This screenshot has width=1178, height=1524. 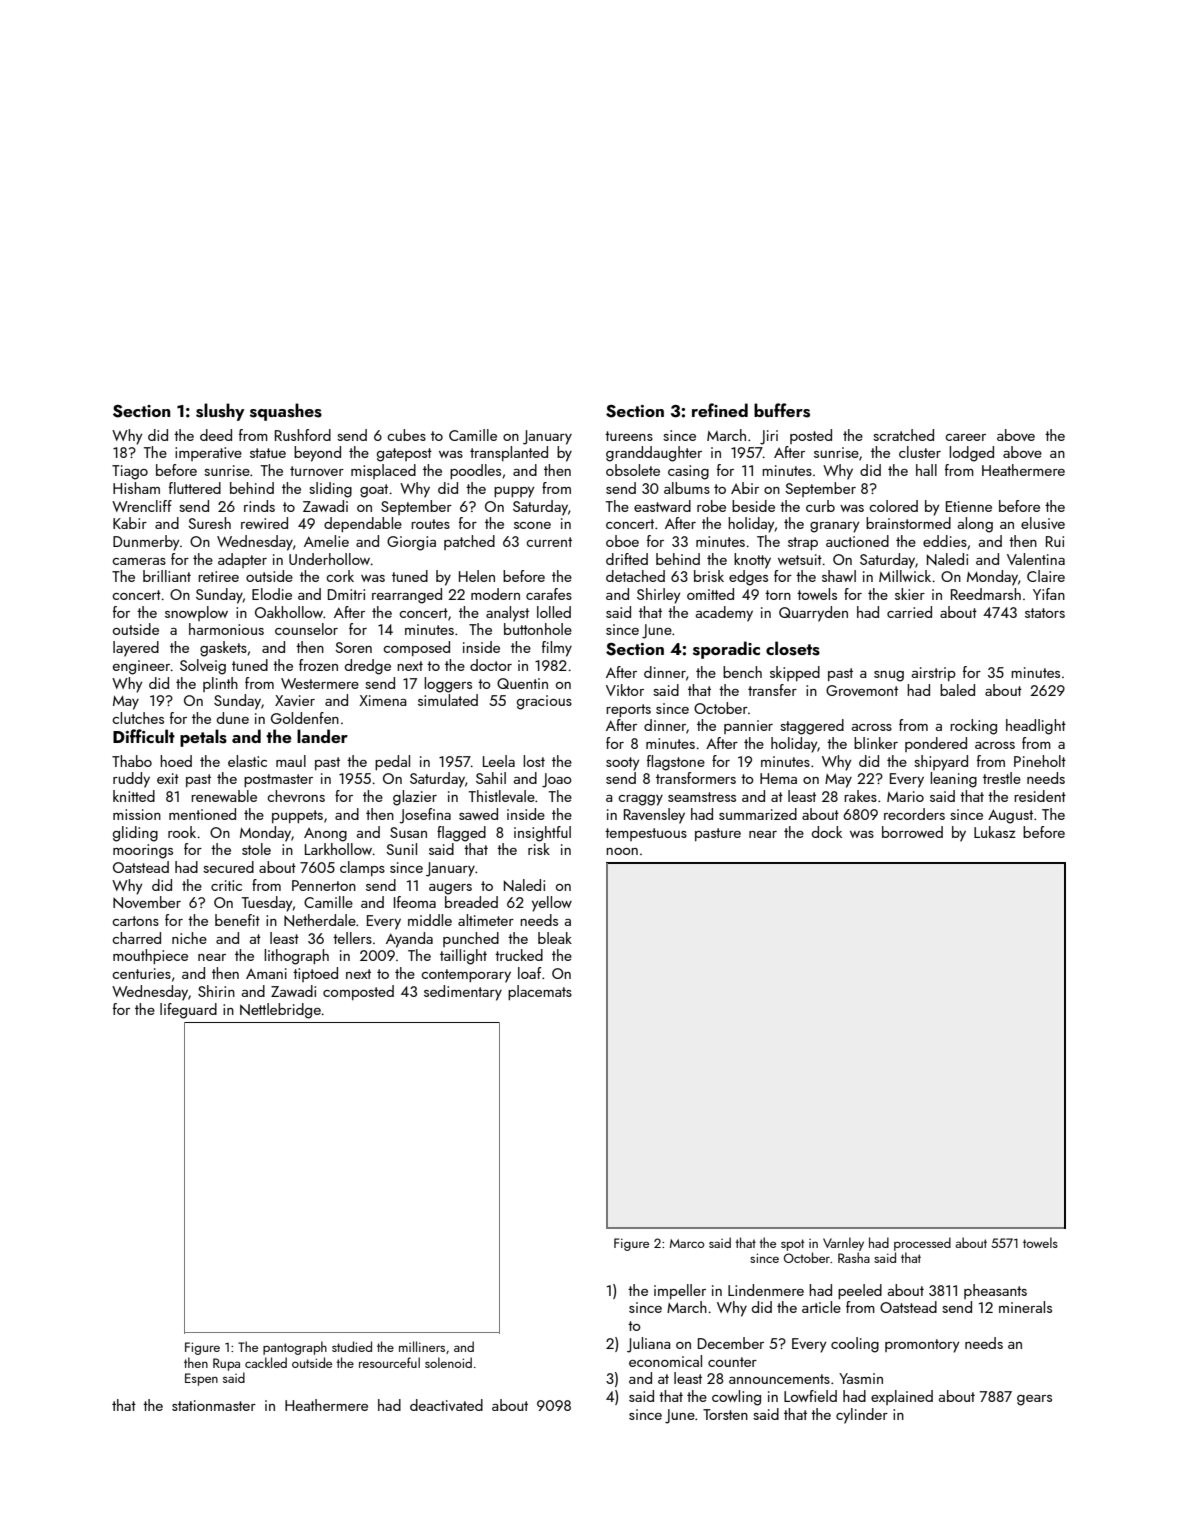 What do you see at coordinates (352, 1346) in the screenshot?
I see `studied` at bounding box center [352, 1346].
